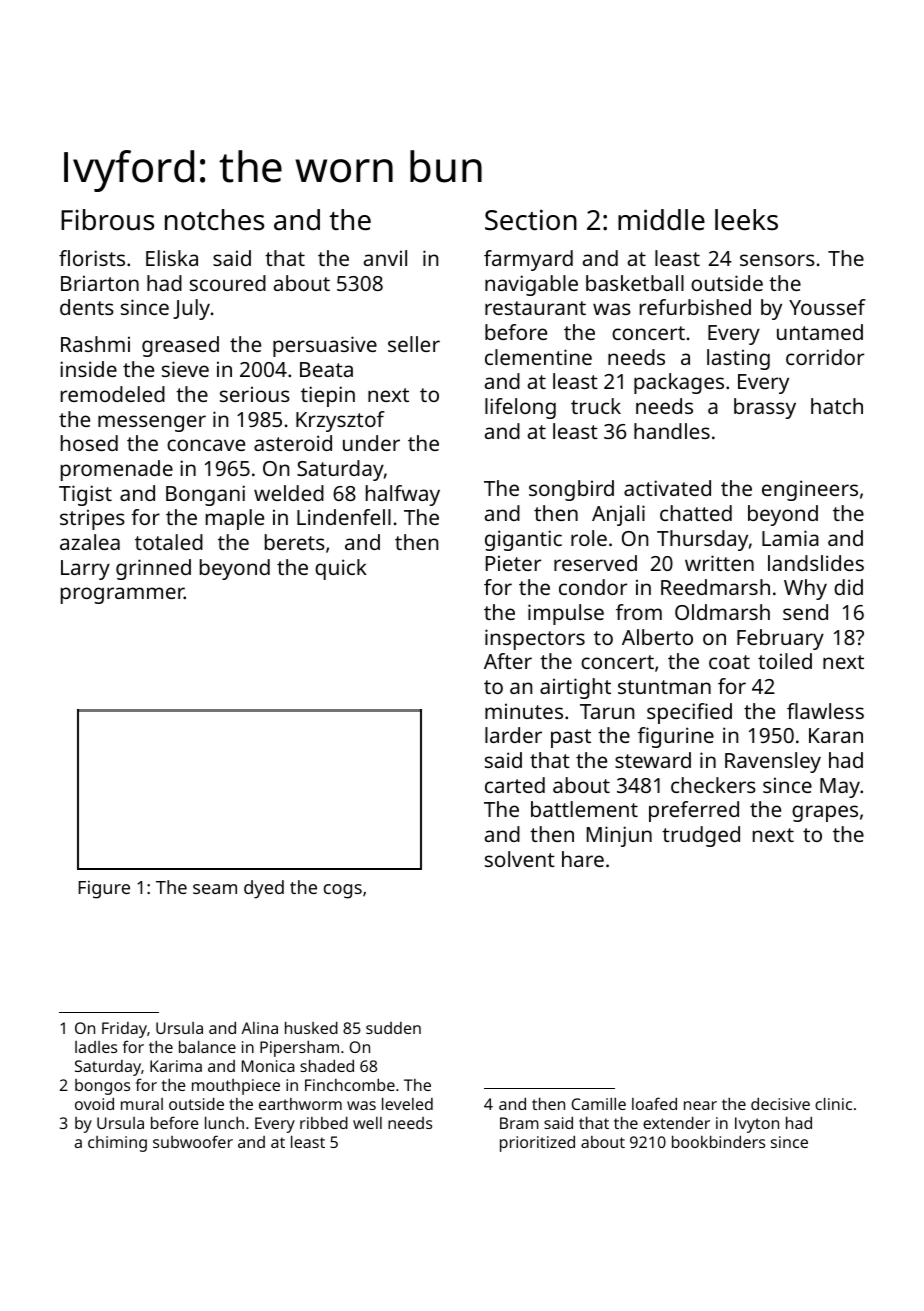  What do you see at coordinates (679, 383) in the document?
I see `packages` at bounding box center [679, 383].
